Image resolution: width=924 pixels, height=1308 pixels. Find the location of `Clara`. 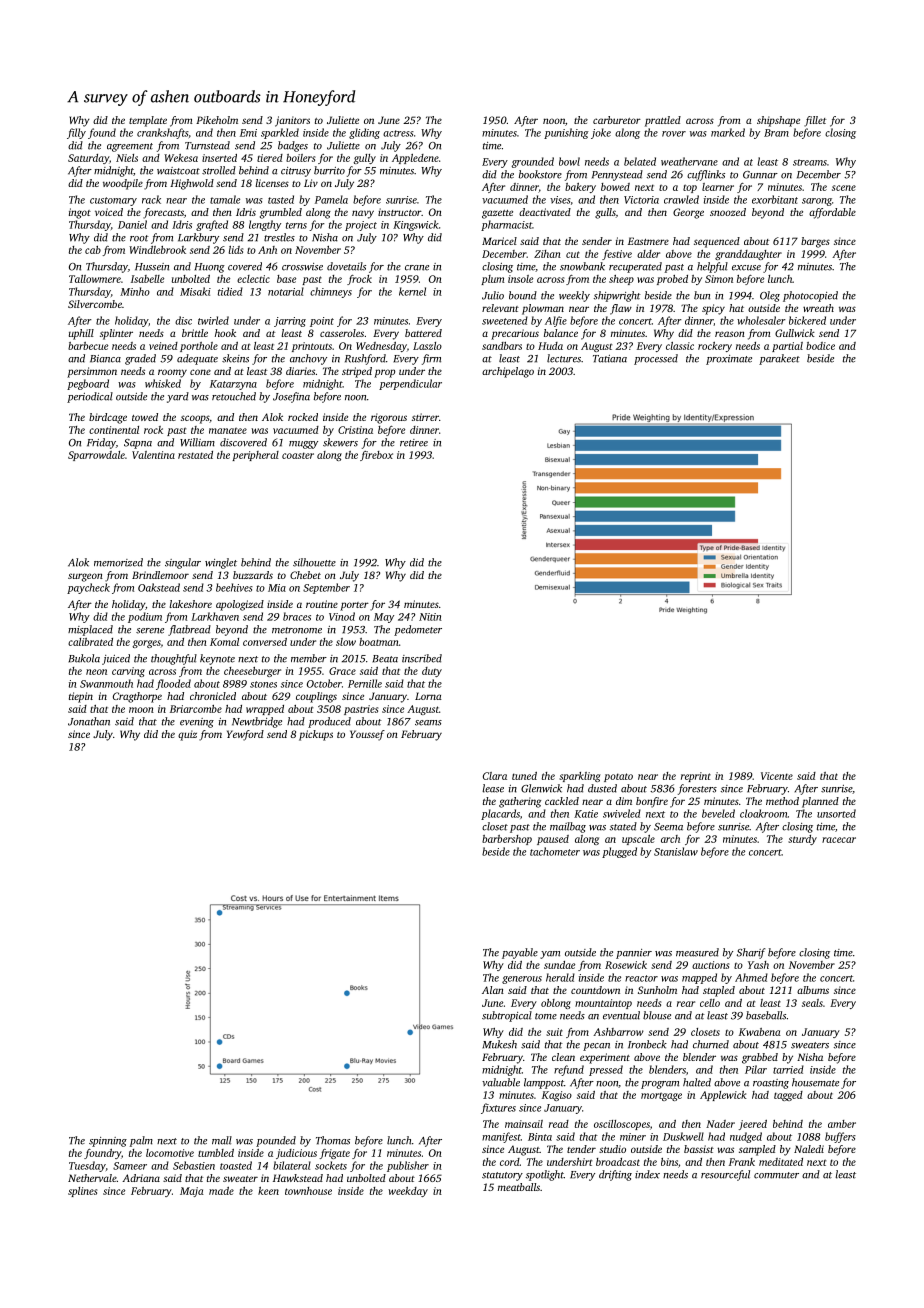

Clara is located at coordinates (495, 776).
